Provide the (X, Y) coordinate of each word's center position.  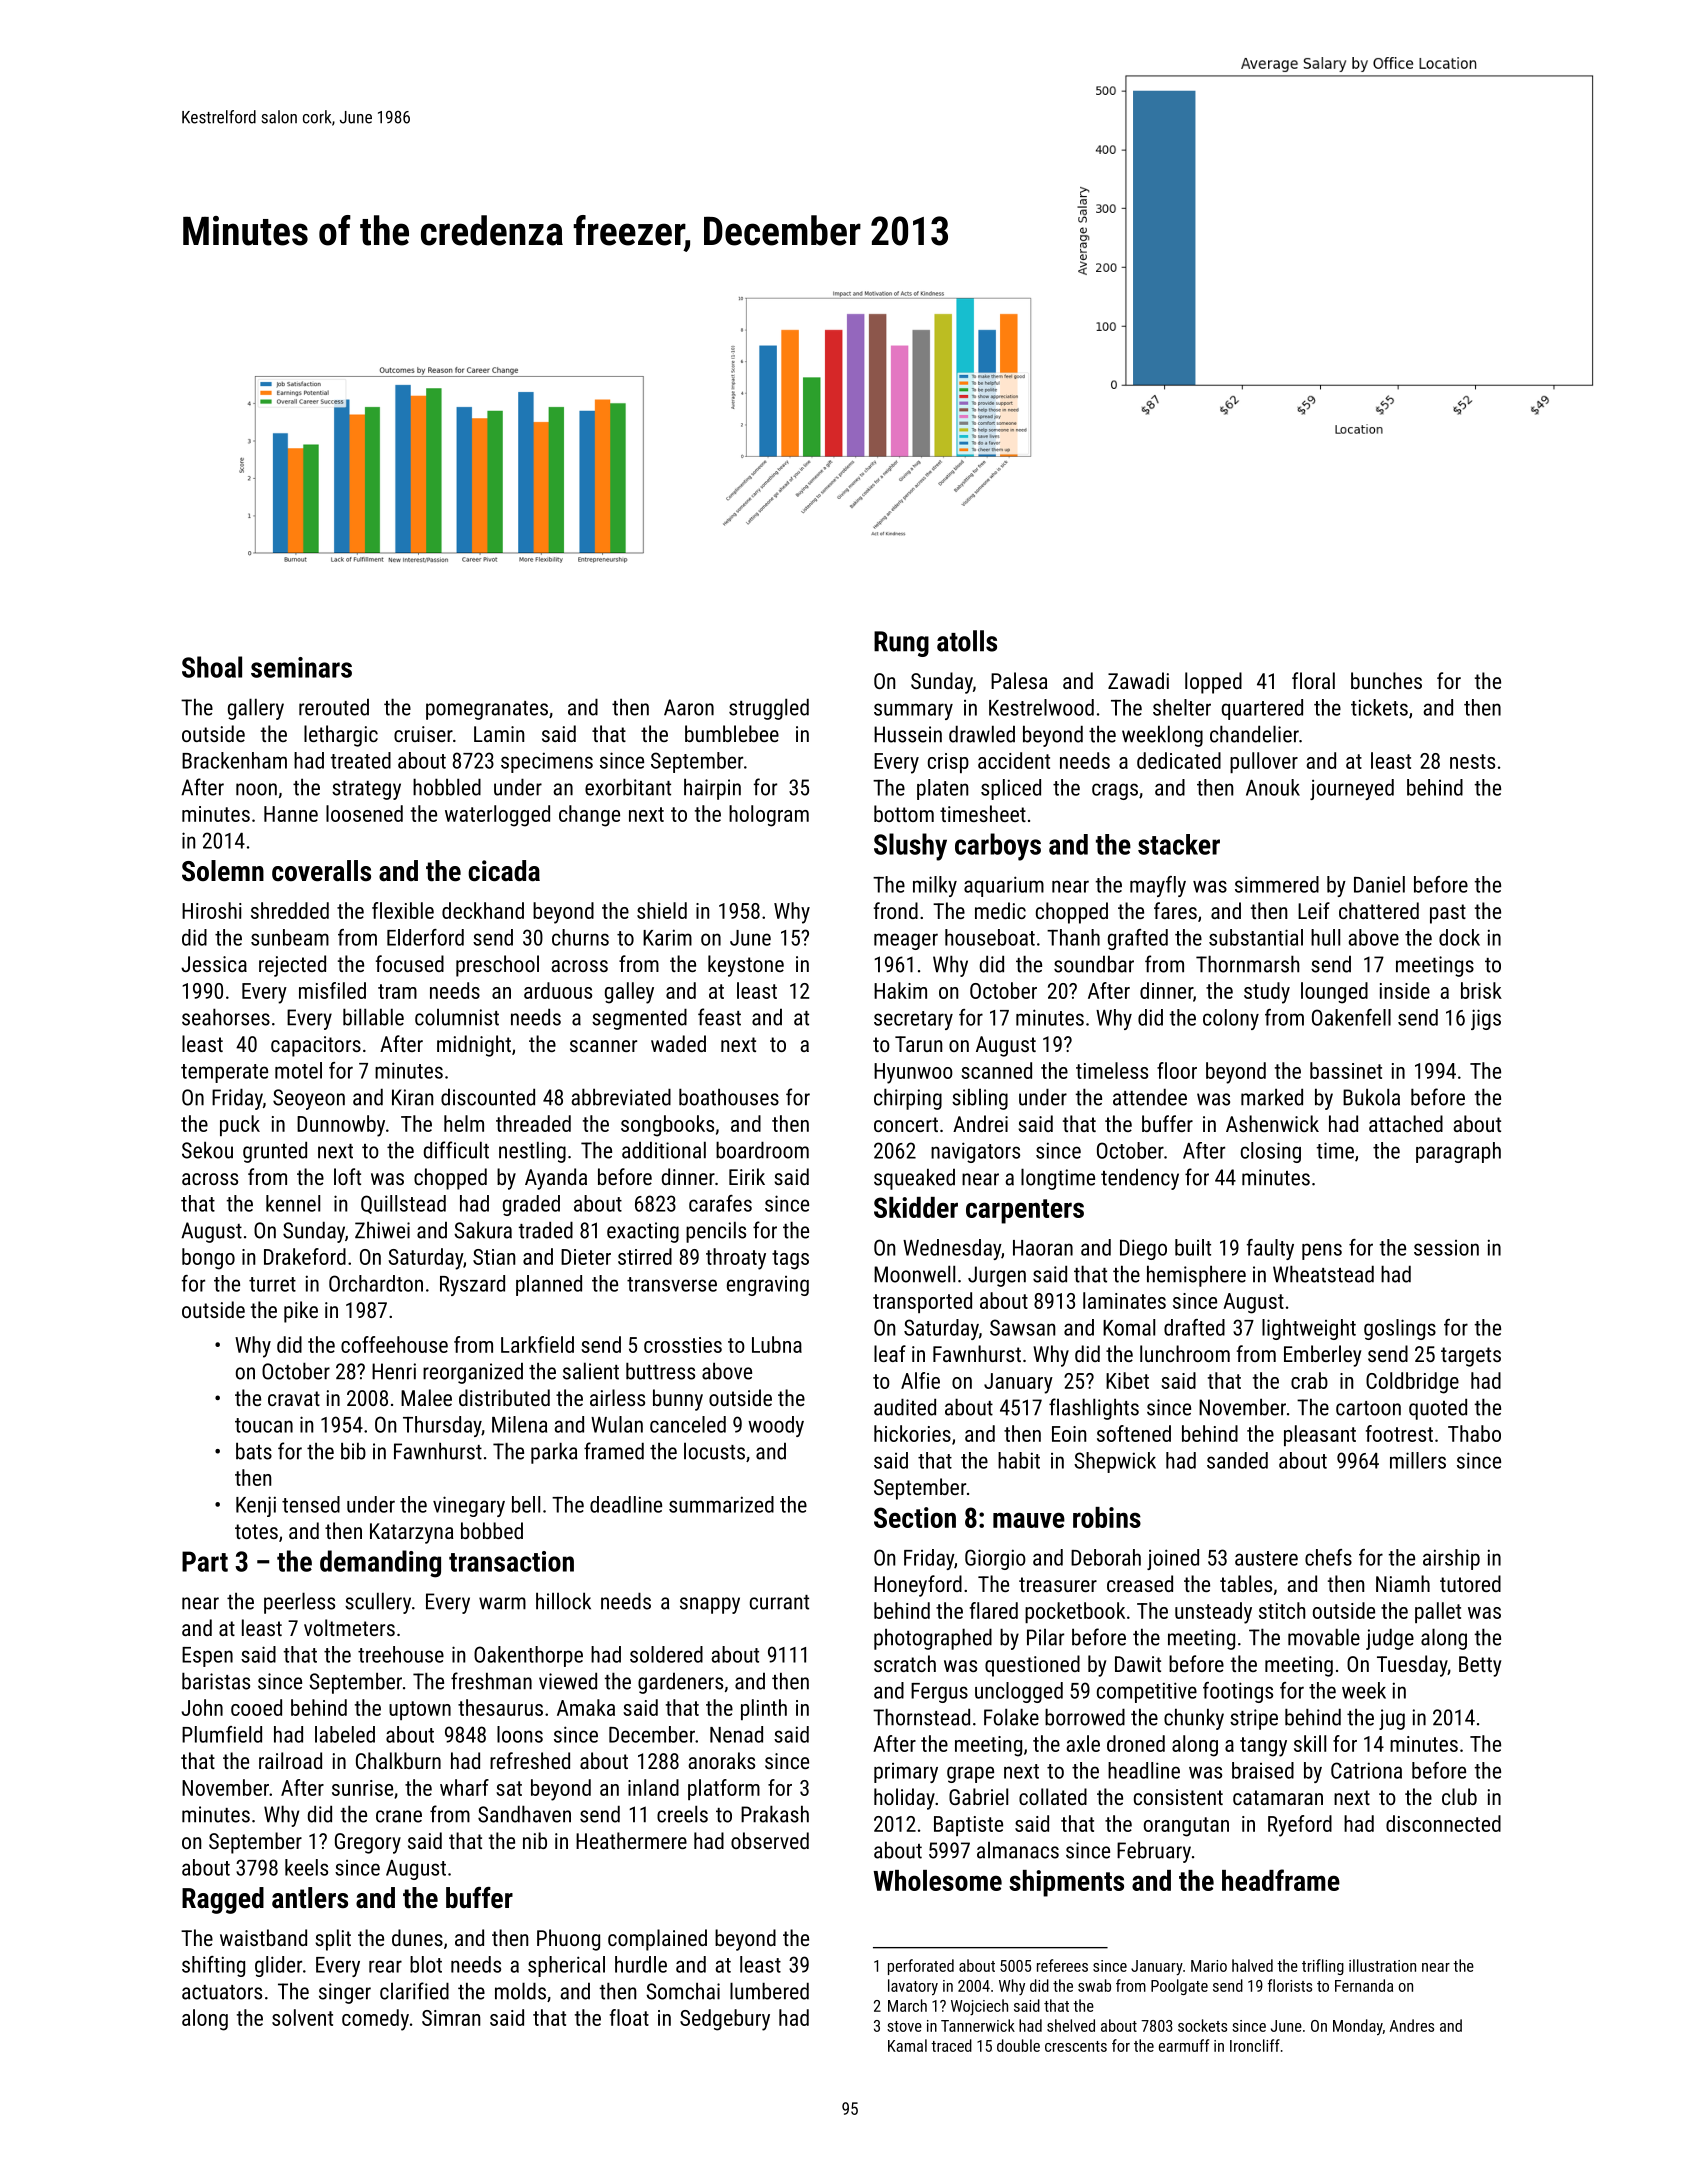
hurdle (641, 1964)
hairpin (712, 789)
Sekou (207, 1150)
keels (306, 1867)
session (1446, 1248)
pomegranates (487, 710)
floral (1313, 680)
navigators (975, 1152)
